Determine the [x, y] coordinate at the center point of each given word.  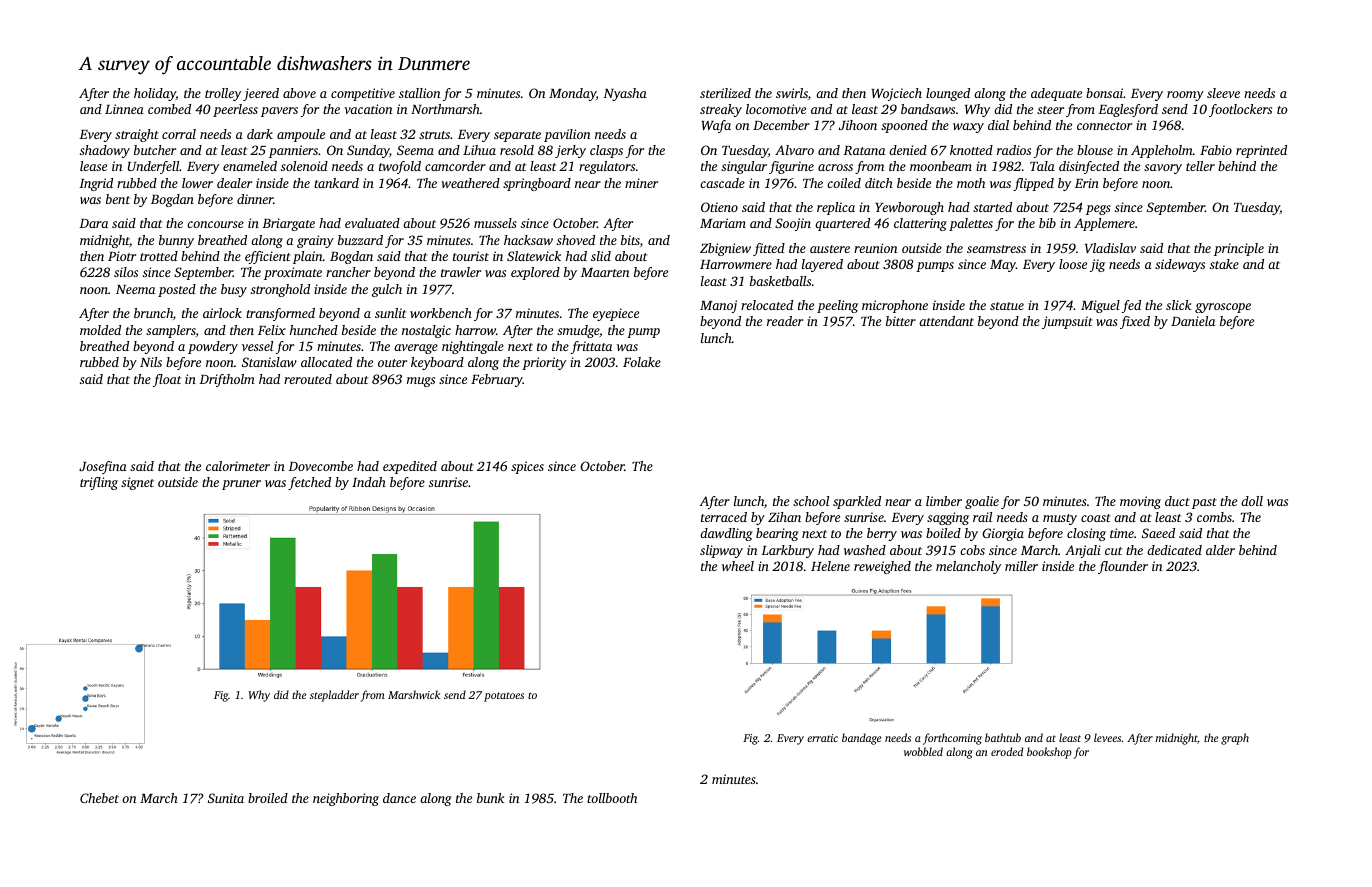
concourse [215, 224]
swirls [792, 93]
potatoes [504, 697]
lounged [948, 94]
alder [1220, 550]
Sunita [226, 798]
